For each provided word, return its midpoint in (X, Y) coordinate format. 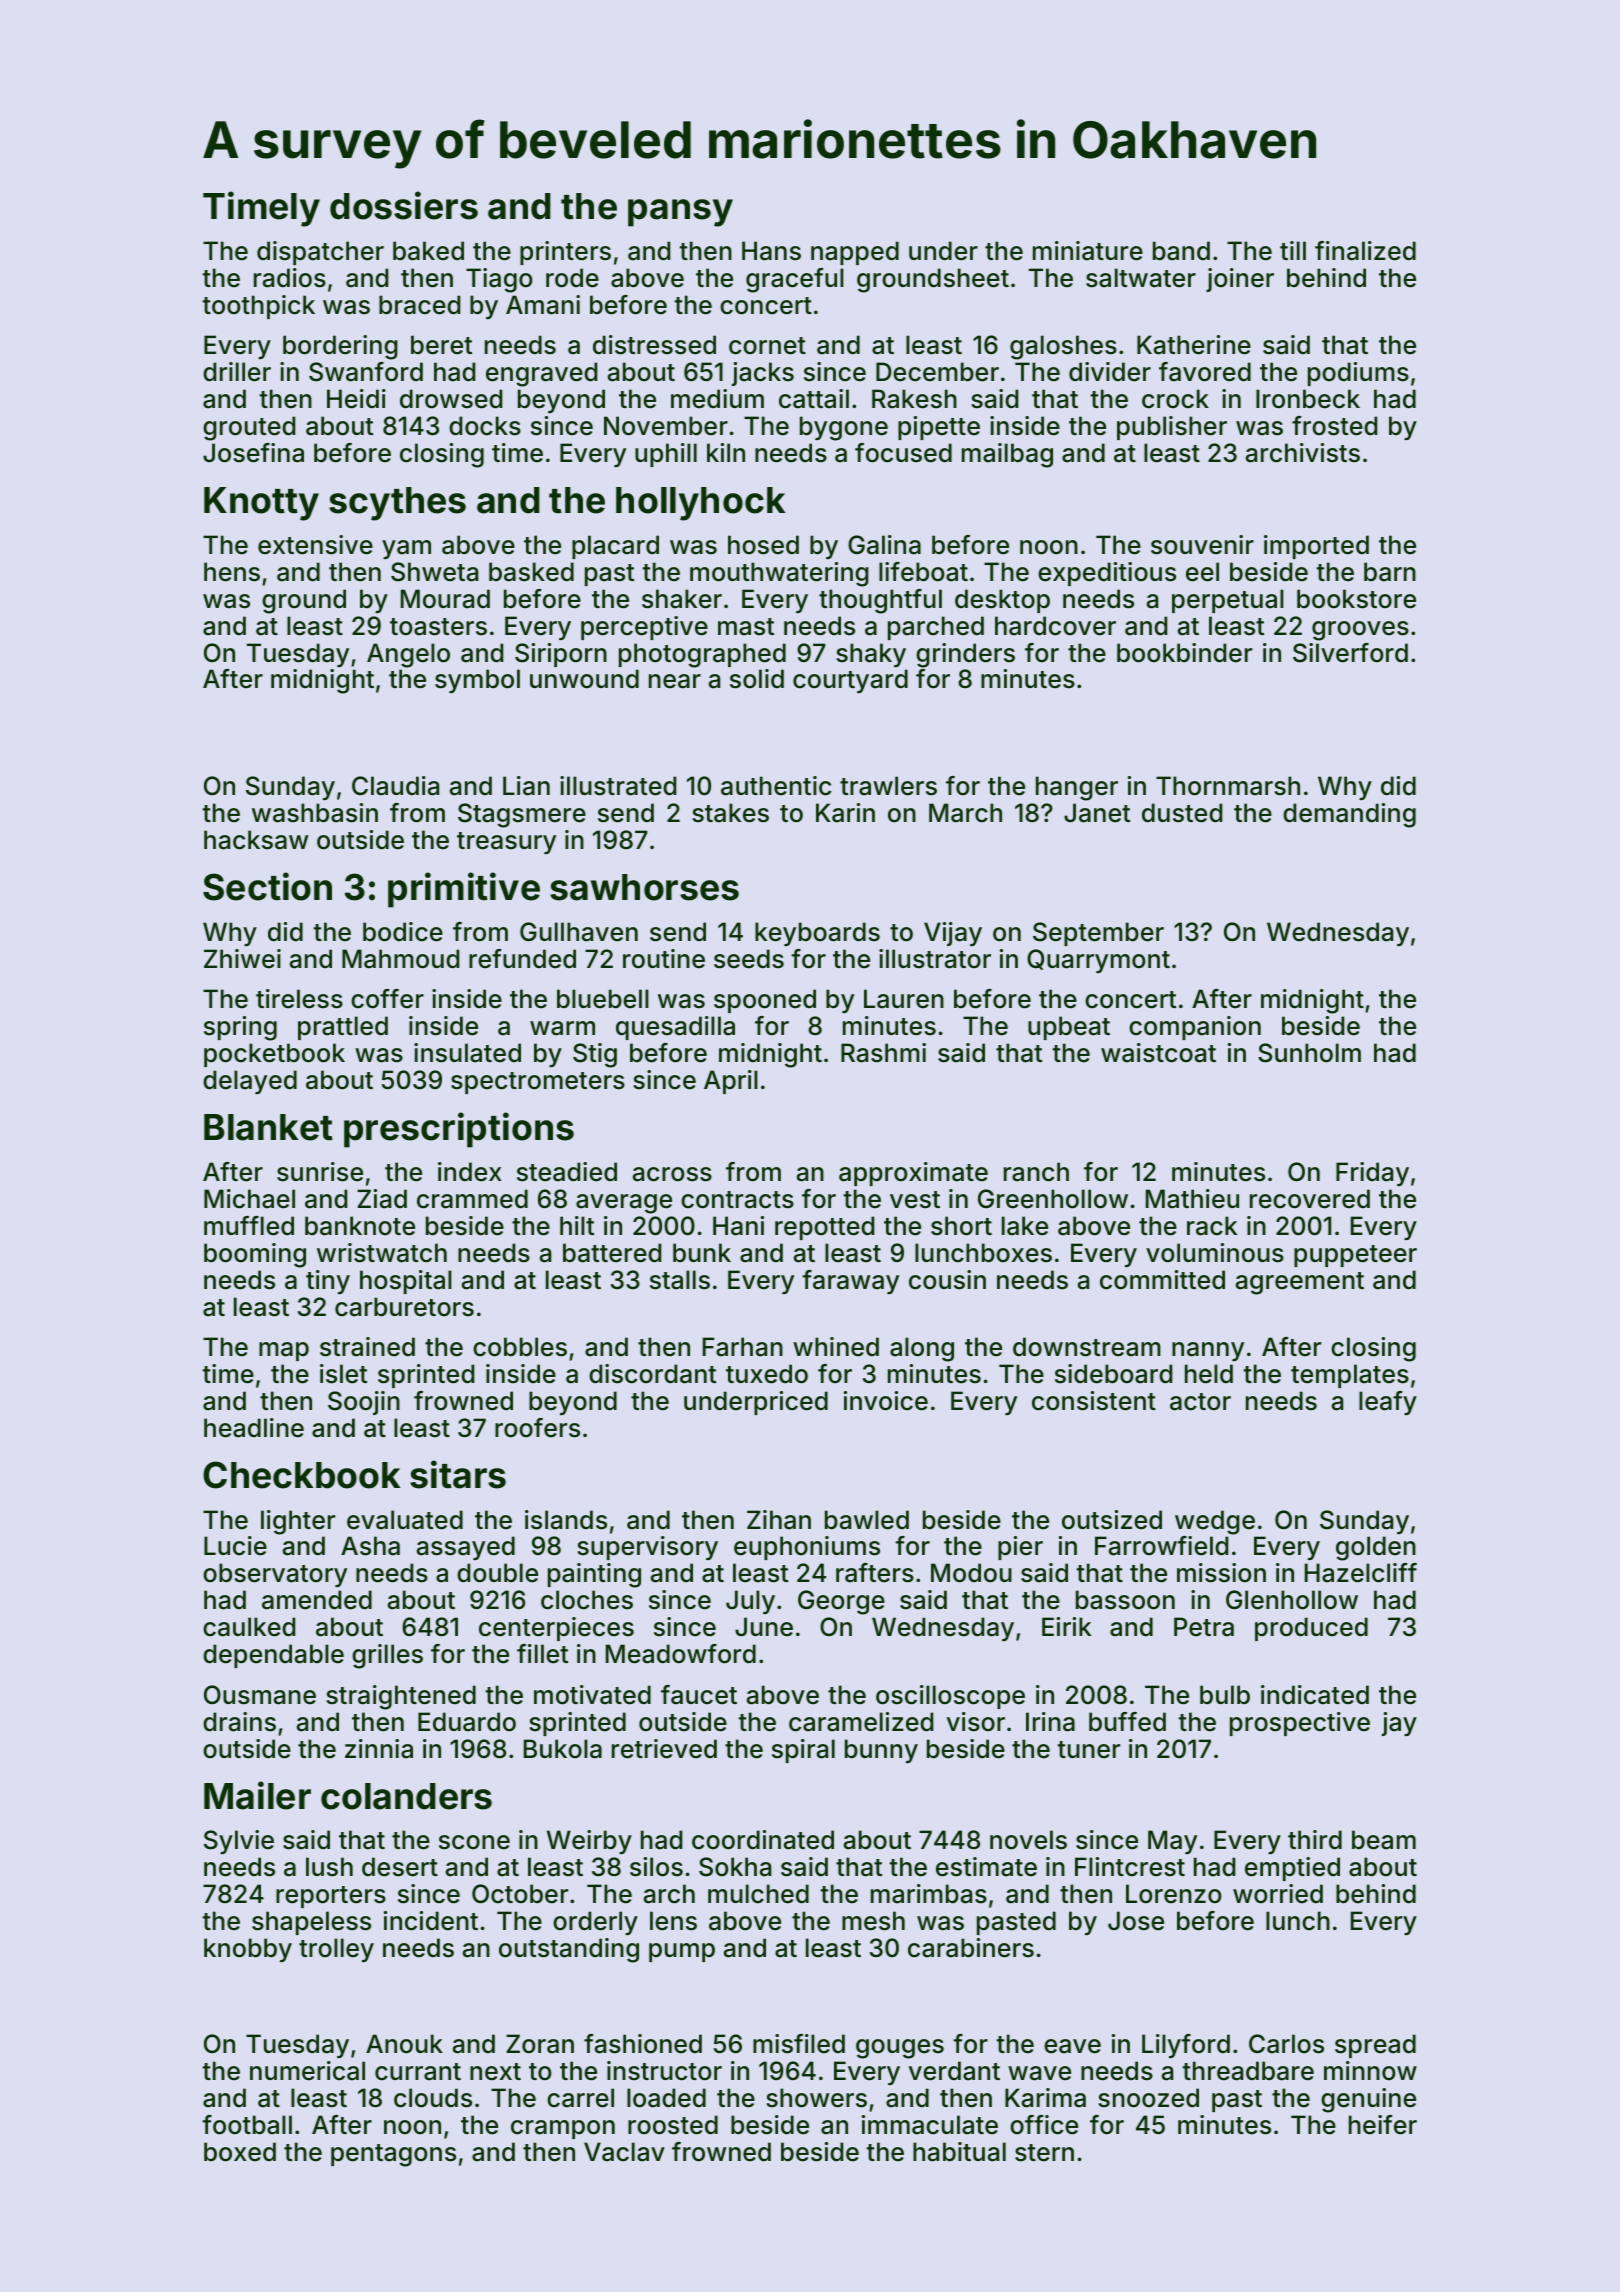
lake (1025, 1226)
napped (855, 253)
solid (757, 679)
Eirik (1066, 1626)
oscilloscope (950, 1697)
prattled (343, 1028)
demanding (1349, 815)
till (1293, 250)
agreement (1300, 1283)
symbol (477, 681)
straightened (401, 1697)
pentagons (393, 2155)
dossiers (404, 205)
